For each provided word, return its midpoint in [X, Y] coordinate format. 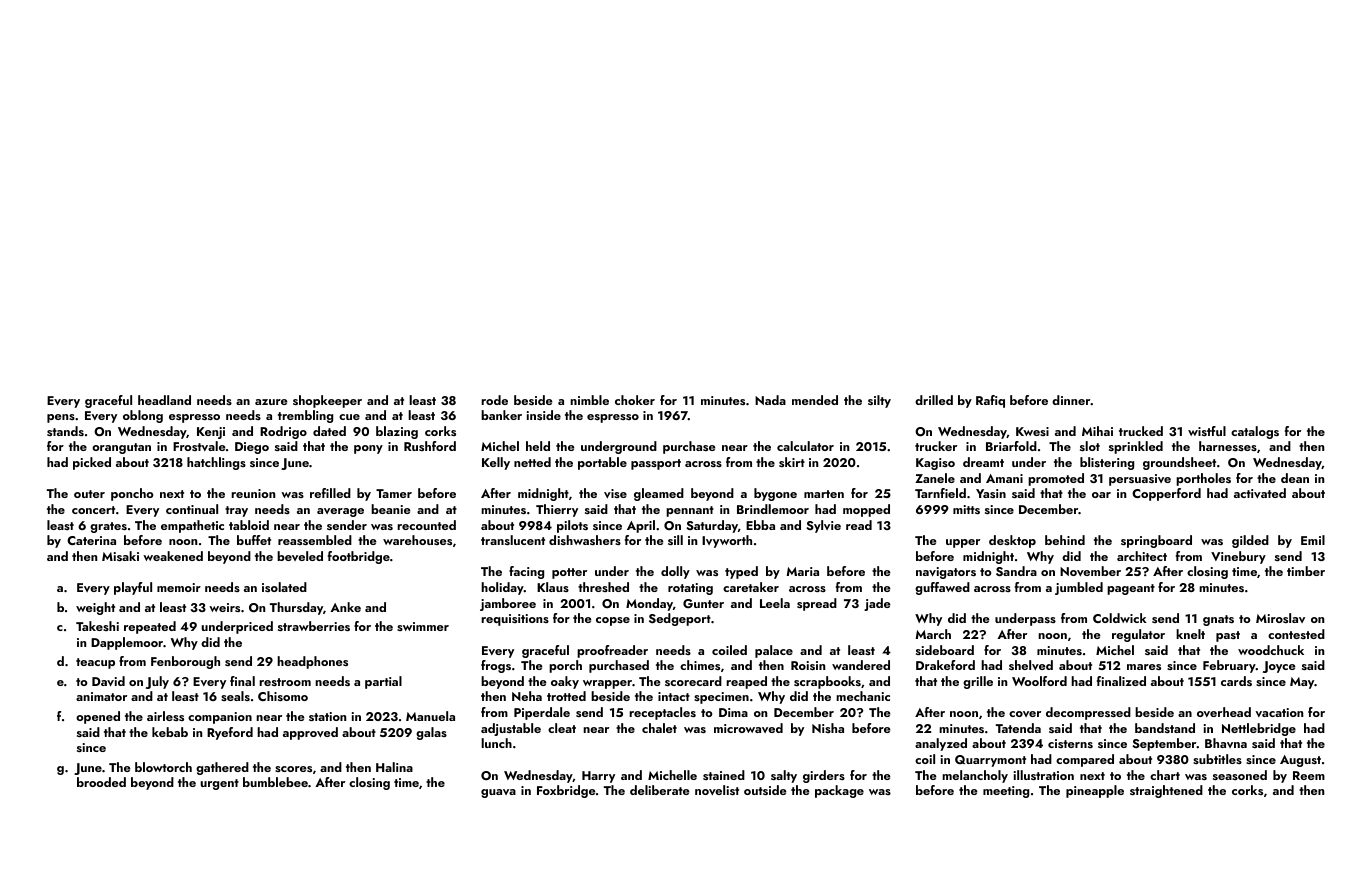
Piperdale [542, 713]
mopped [866, 510]
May [1302, 683]
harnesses [1228, 446]
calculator [805, 446]
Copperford [1166, 494]
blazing [397, 432]
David [108, 681]
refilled [330, 493]
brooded [101, 782]
